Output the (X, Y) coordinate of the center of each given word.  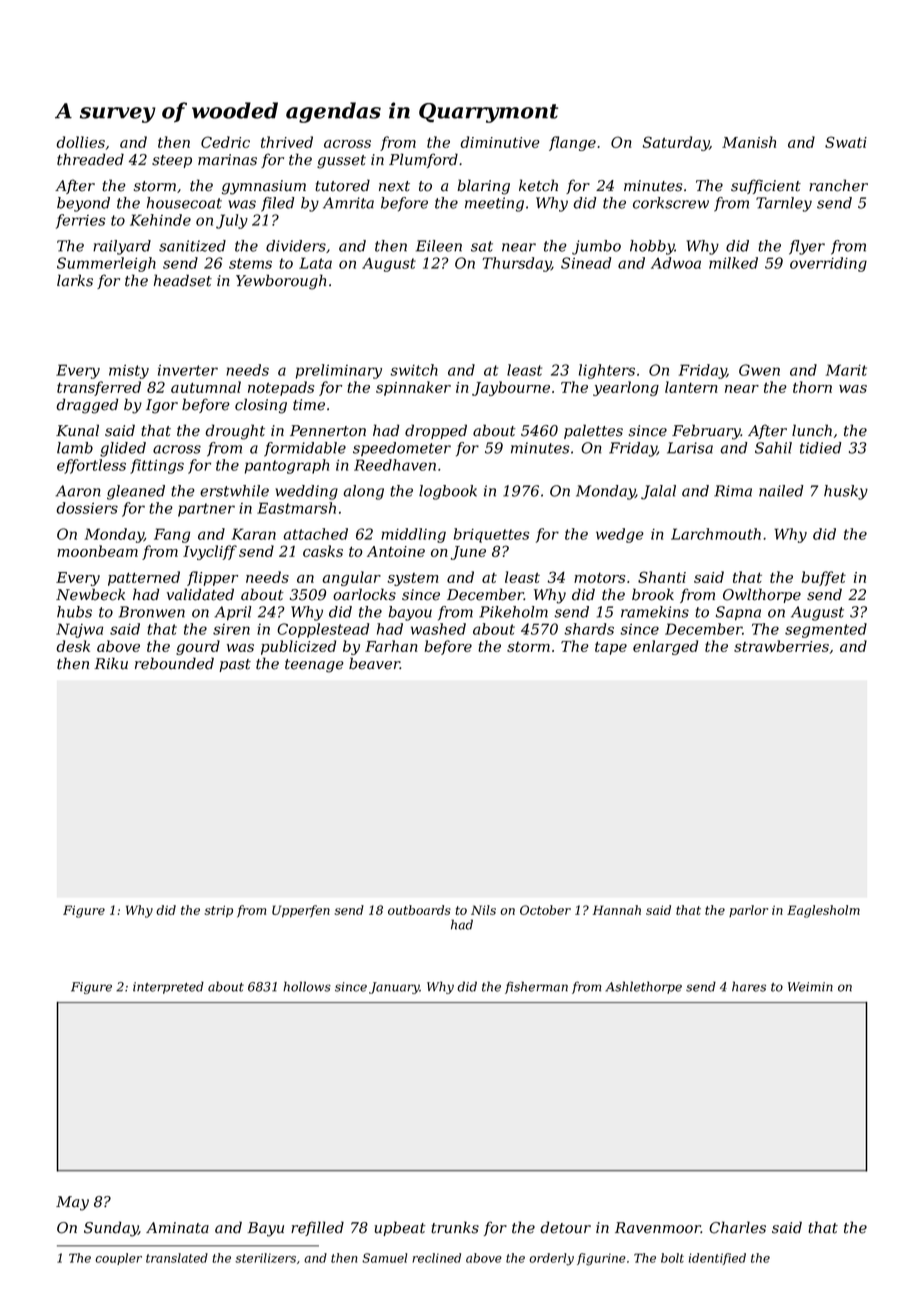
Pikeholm (513, 612)
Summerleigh (106, 264)
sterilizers (265, 1258)
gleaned (136, 492)
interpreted (168, 987)
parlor (748, 911)
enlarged (665, 647)
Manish (749, 142)
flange (572, 143)
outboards (419, 910)
